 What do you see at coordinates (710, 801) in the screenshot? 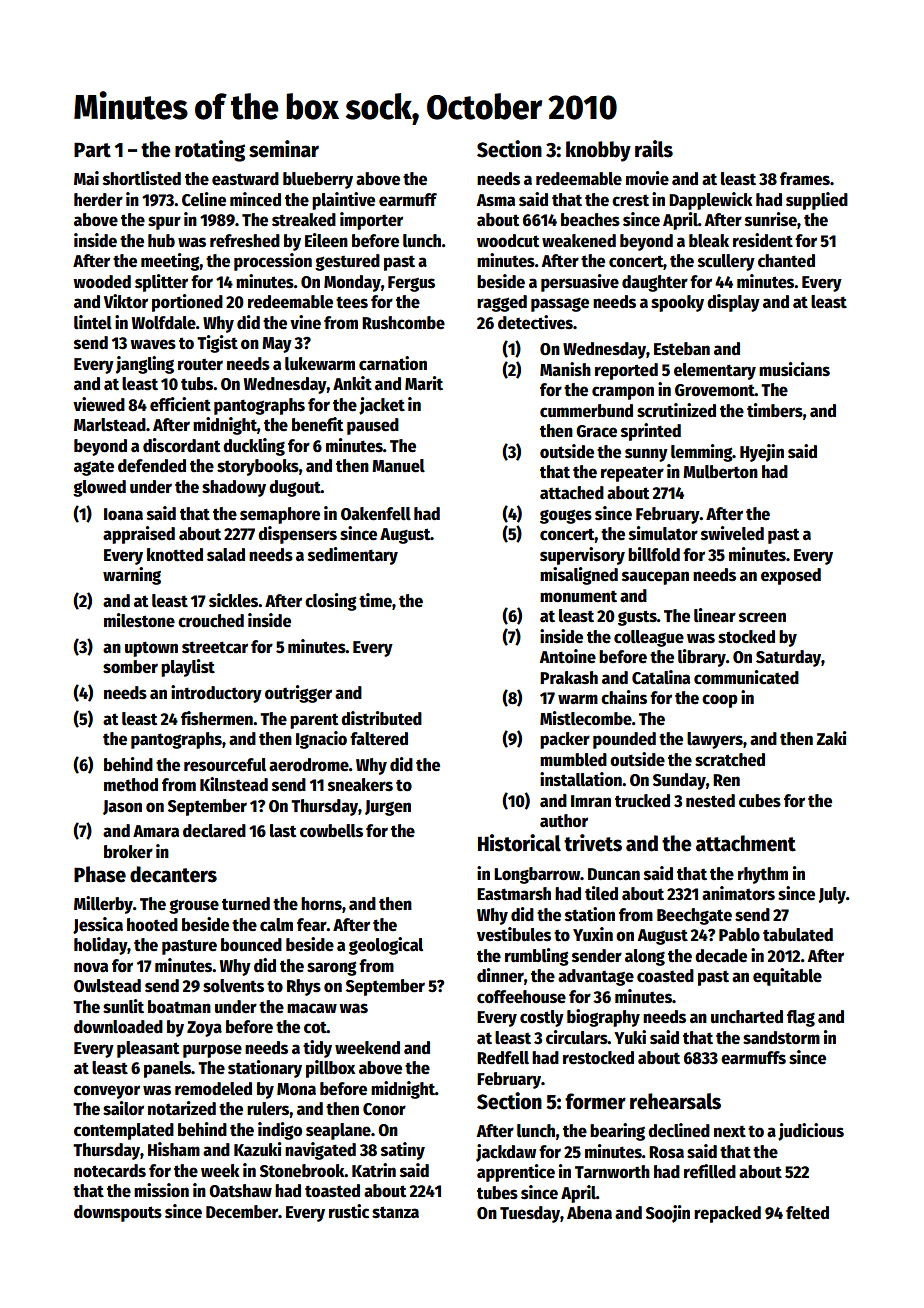
I see `nested` at bounding box center [710, 801].
